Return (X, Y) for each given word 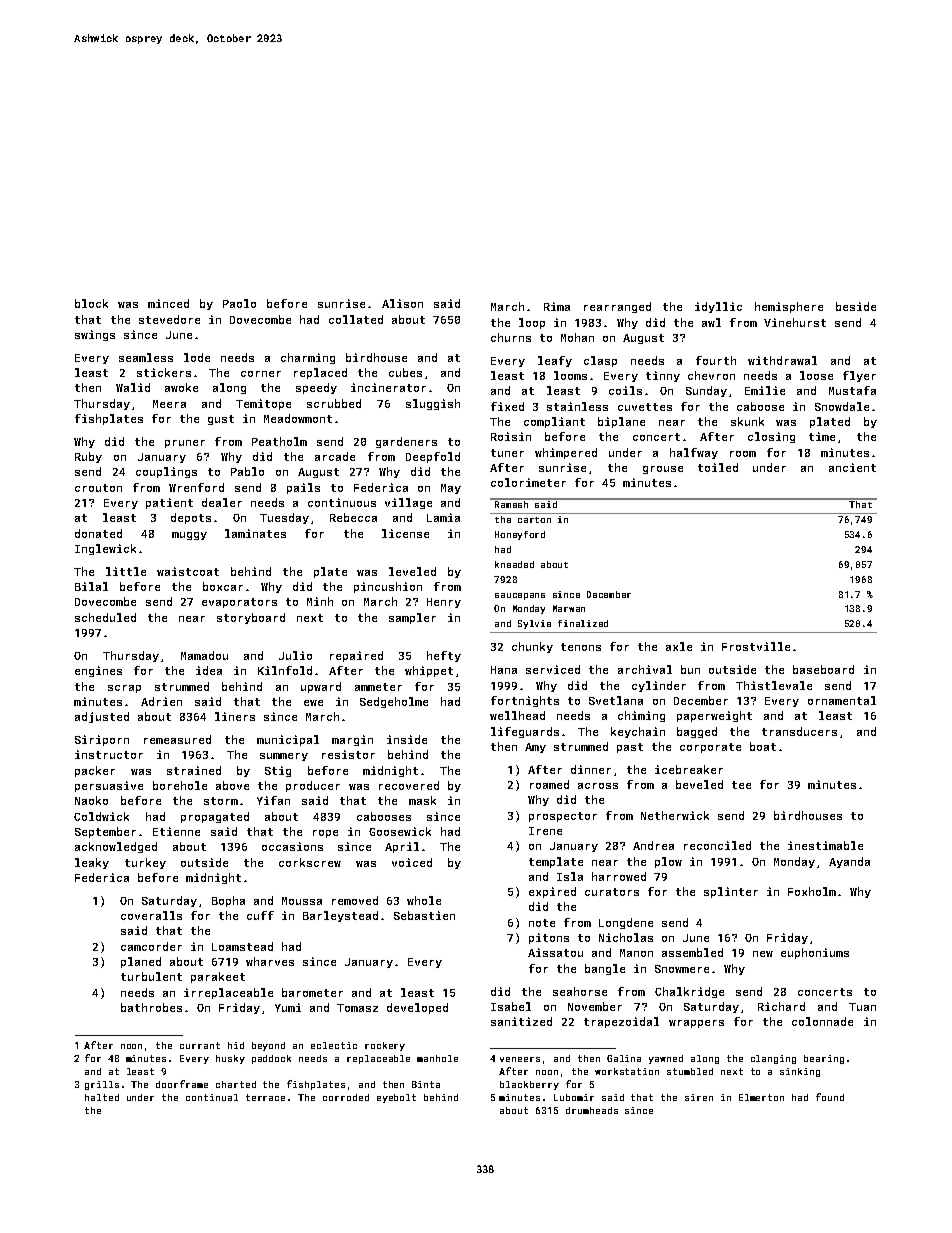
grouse (663, 470)
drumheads (592, 1110)
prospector (563, 817)
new (763, 954)
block (91, 303)
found (830, 1097)
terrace (265, 1097)
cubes (405, 372)
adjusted (102, 717)
